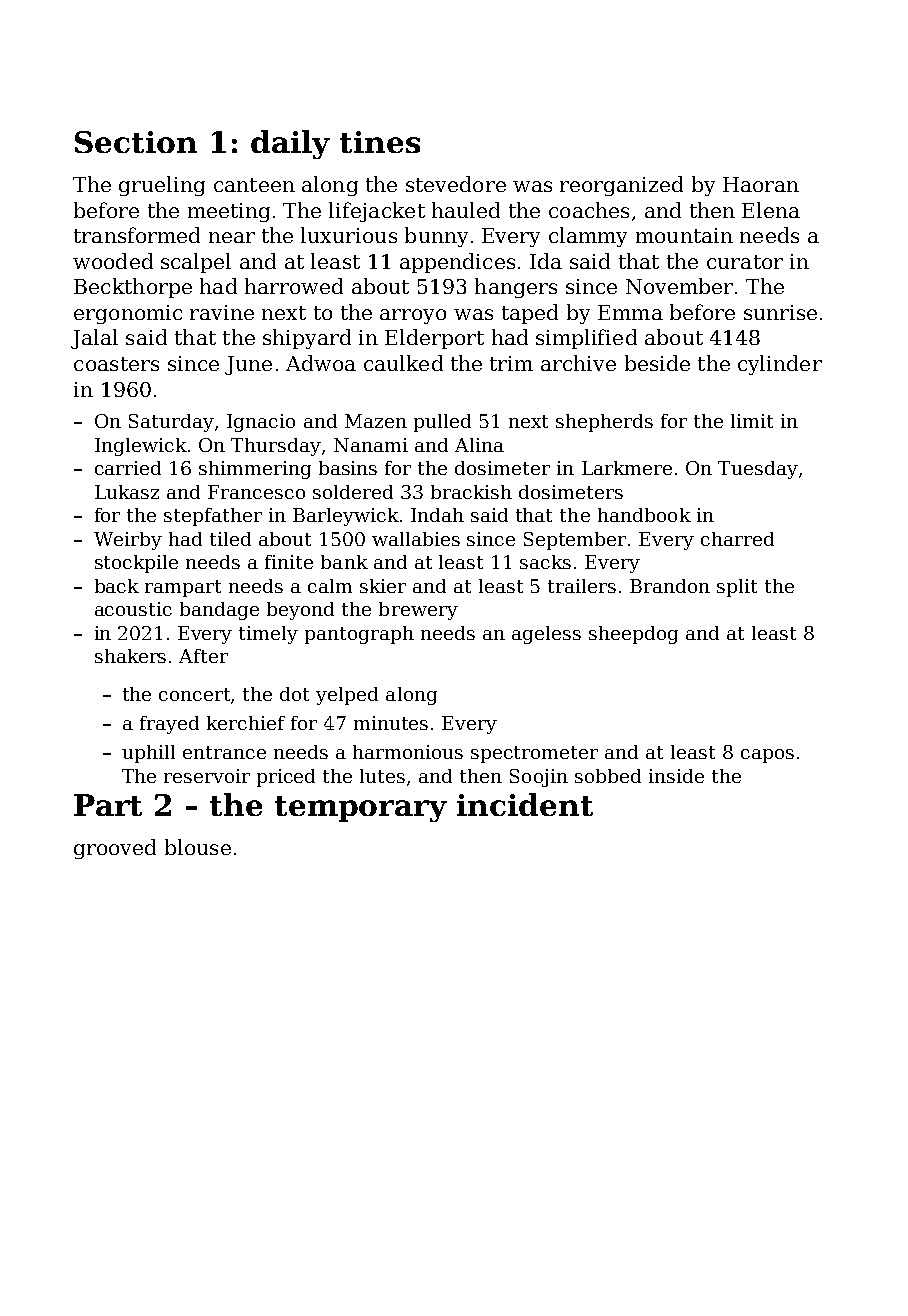 The image size is (908, 1316). Describe the element at coordinates (307, 339) in the screenshot. I see `shipyard` at that location.
